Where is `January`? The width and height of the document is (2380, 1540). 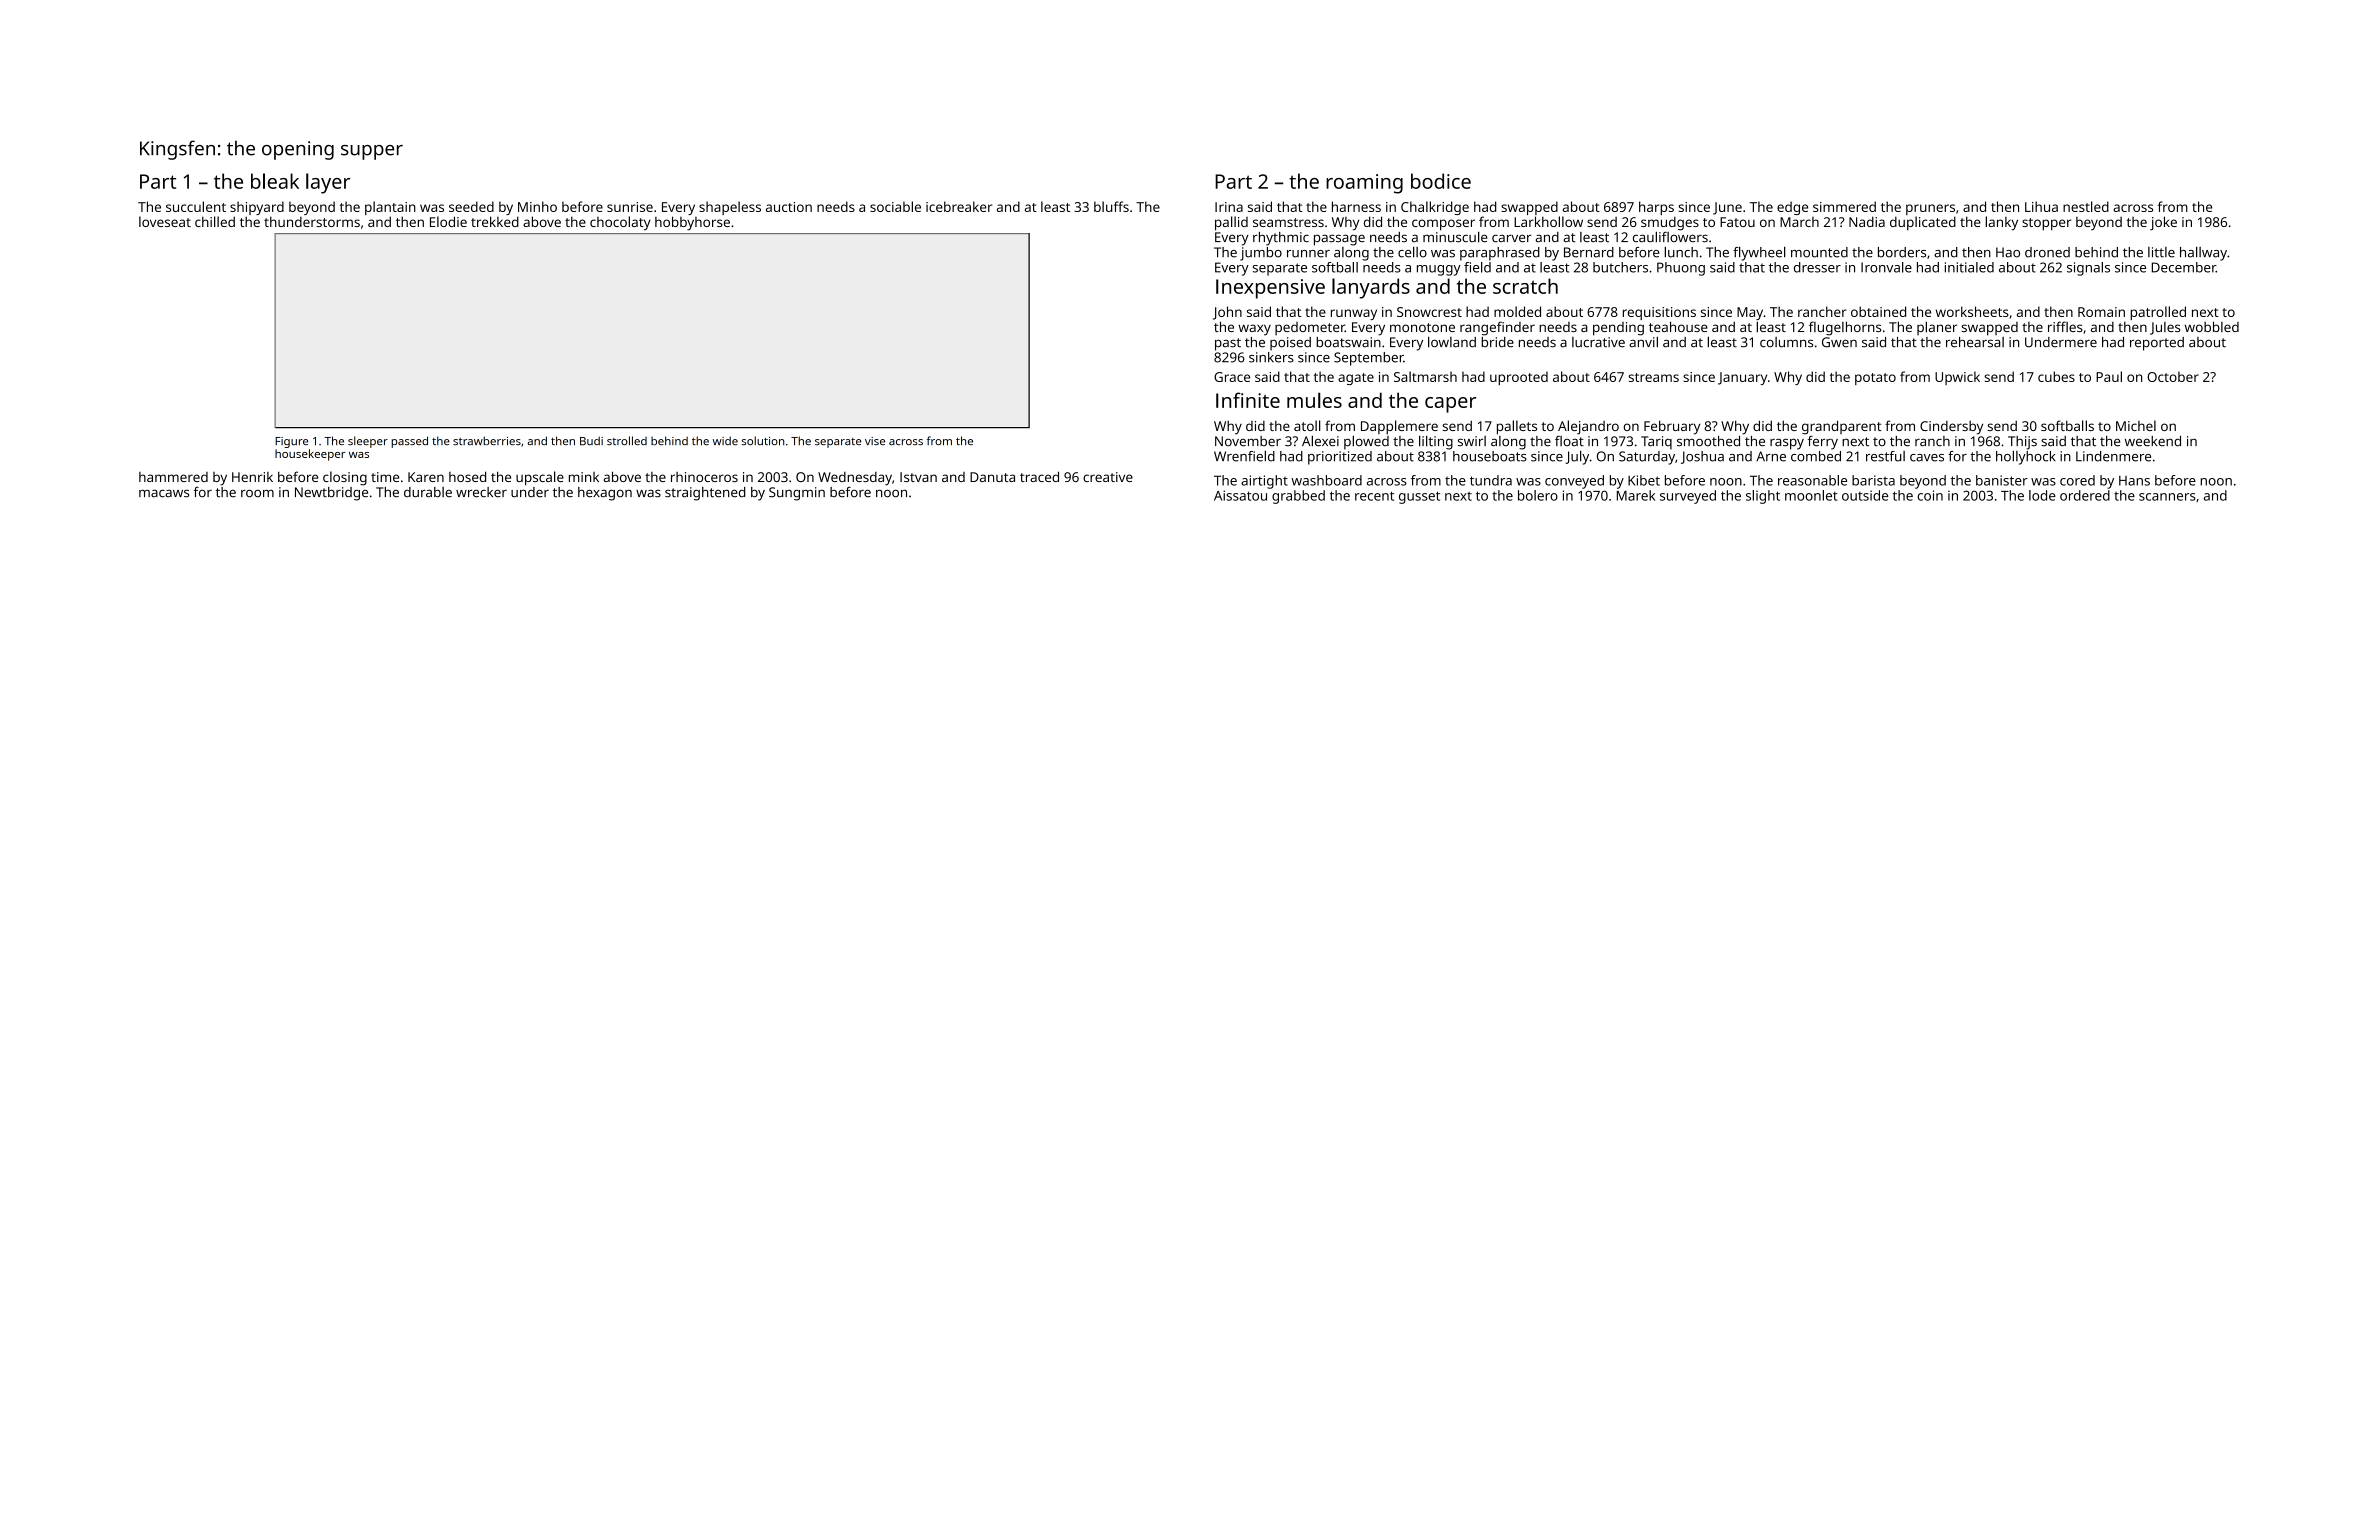 January is located at coordinates (1742, 378).
